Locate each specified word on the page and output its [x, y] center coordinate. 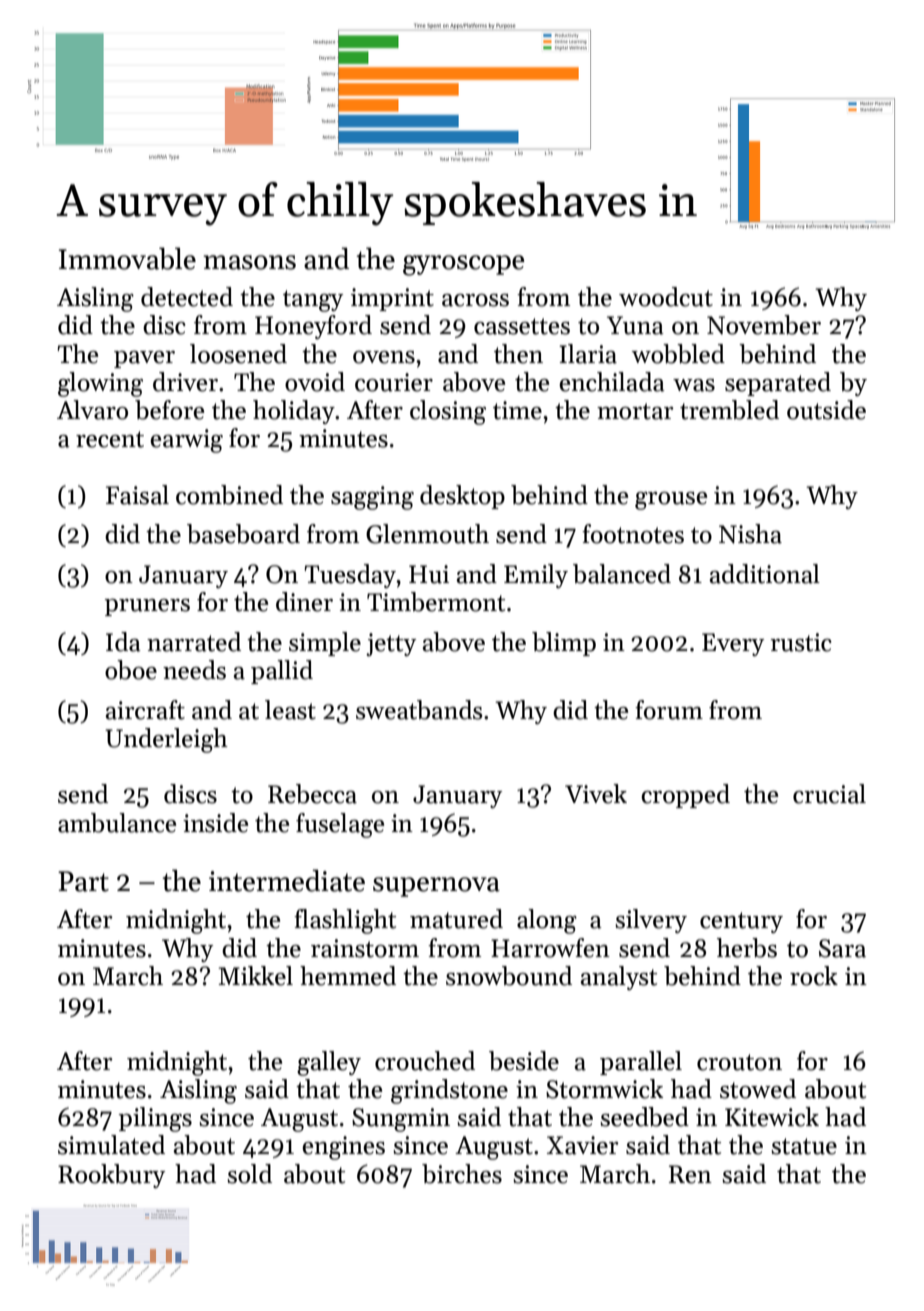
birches [462, 1174]
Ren [690, 1174]
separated [778, 384]
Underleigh [166, 740]
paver [144, 359]
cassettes [522, 326]
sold [249, 1174]
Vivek [596, 794]
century [741, 922]
